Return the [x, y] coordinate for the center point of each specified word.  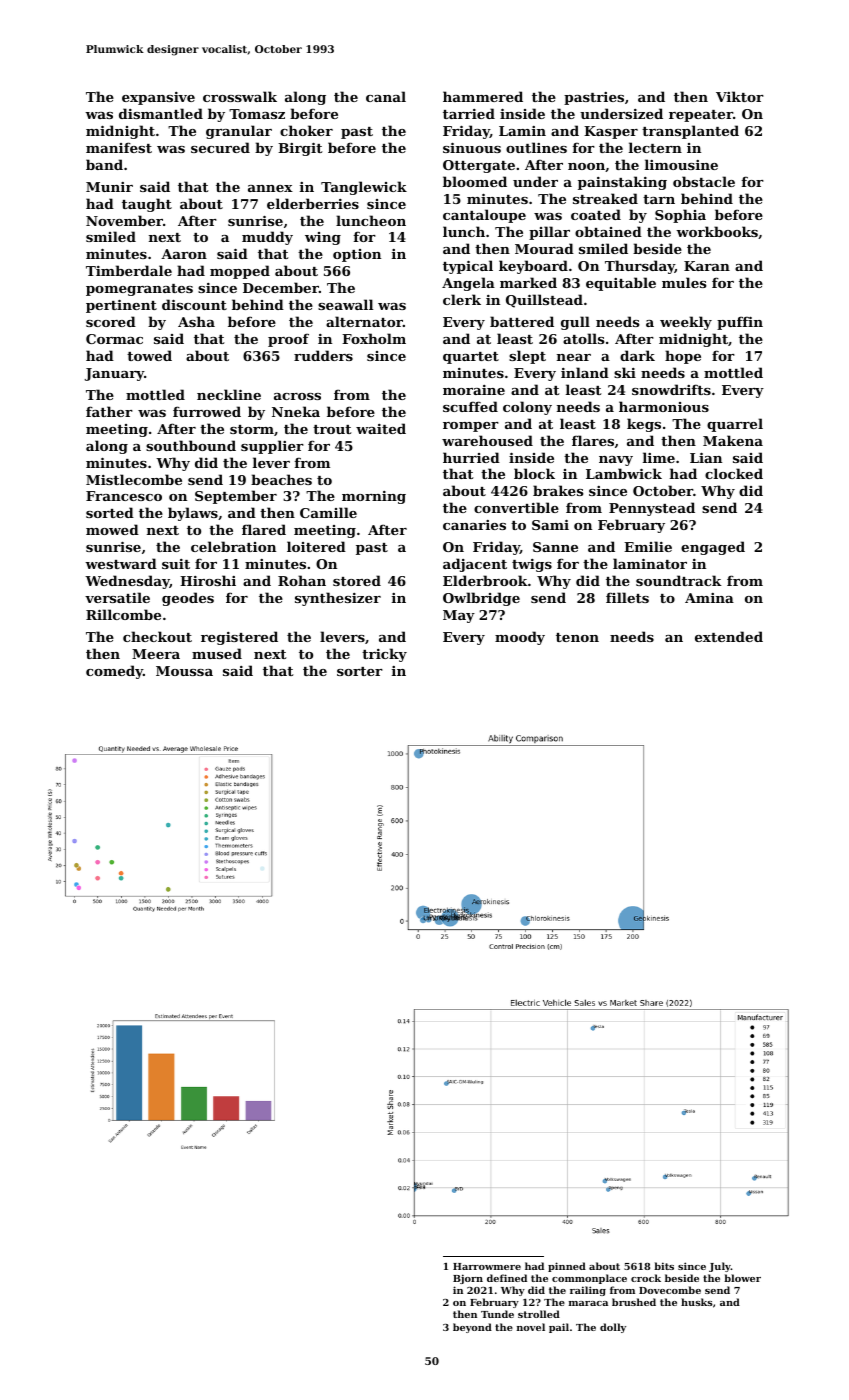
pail [559, 1328]
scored [111, 321]
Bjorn [468, 1279]
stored [357, 580]
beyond [472, 1328]
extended [729, 636]
